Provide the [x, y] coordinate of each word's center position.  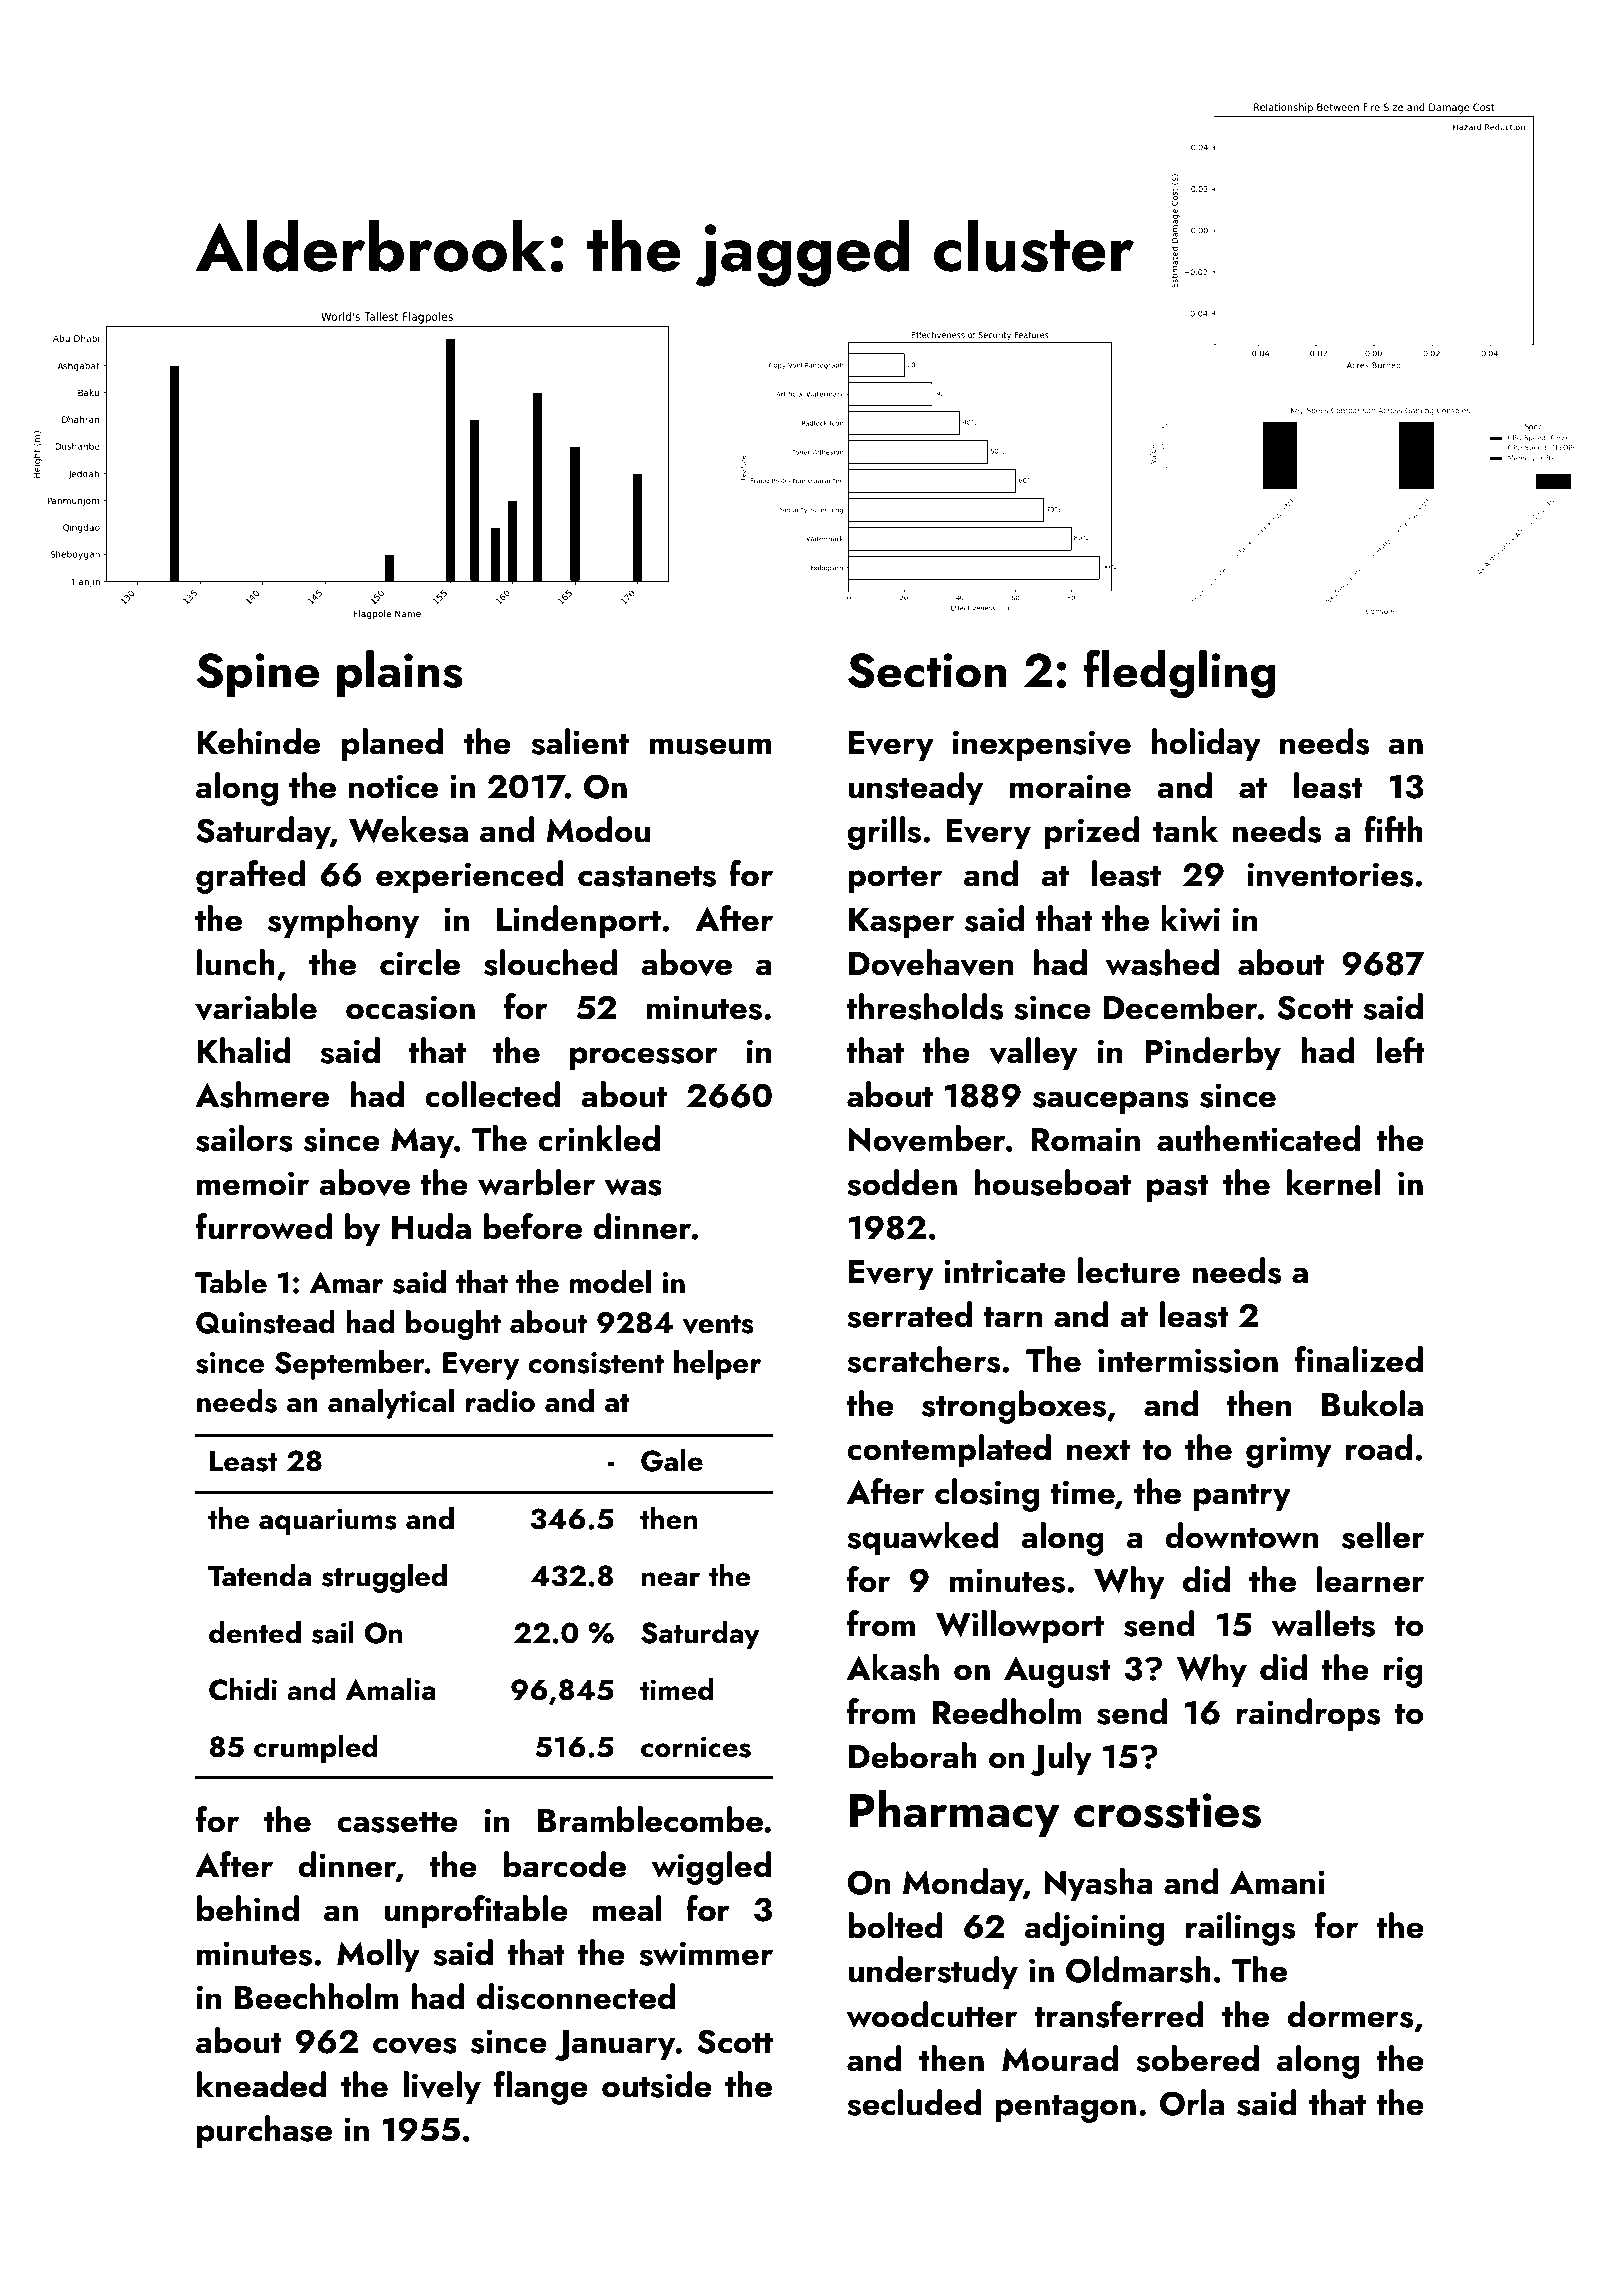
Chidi [243, 1689]
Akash [893, 1667]
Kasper [901, 923]
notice [393, 786]
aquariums [328, 1522]
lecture [1129, 1270]
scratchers [923, 1359]
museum [711, 746]
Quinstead [265, 1322]
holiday [1206, 744]
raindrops [1308, 1714]
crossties [1167, 1810]
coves [415, 2046]
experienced [469, 876]
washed [1162, 962]
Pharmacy [955, 1814]
